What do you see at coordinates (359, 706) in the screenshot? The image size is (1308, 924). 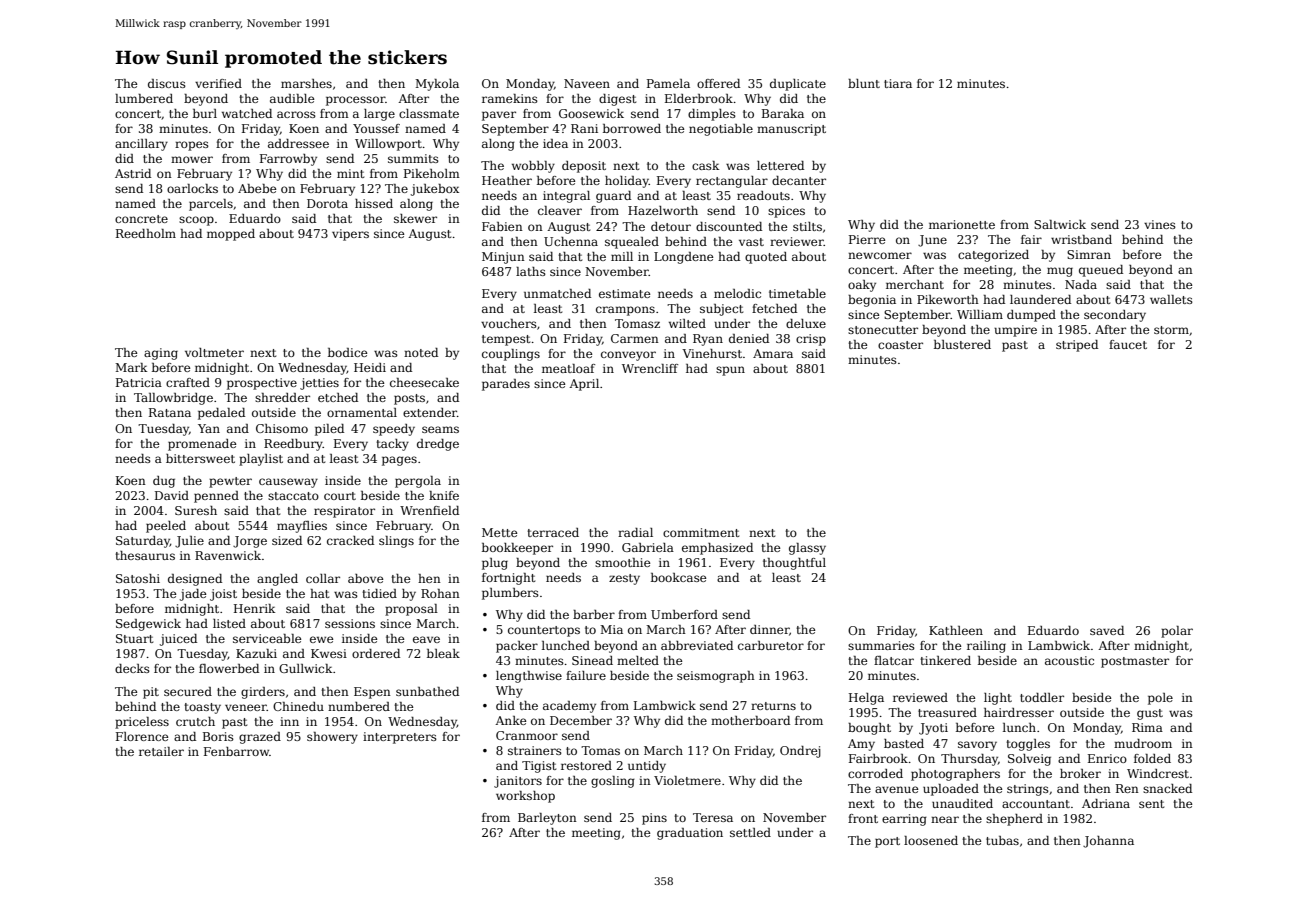 I see `numbered` at bounding box center [359, 706].
